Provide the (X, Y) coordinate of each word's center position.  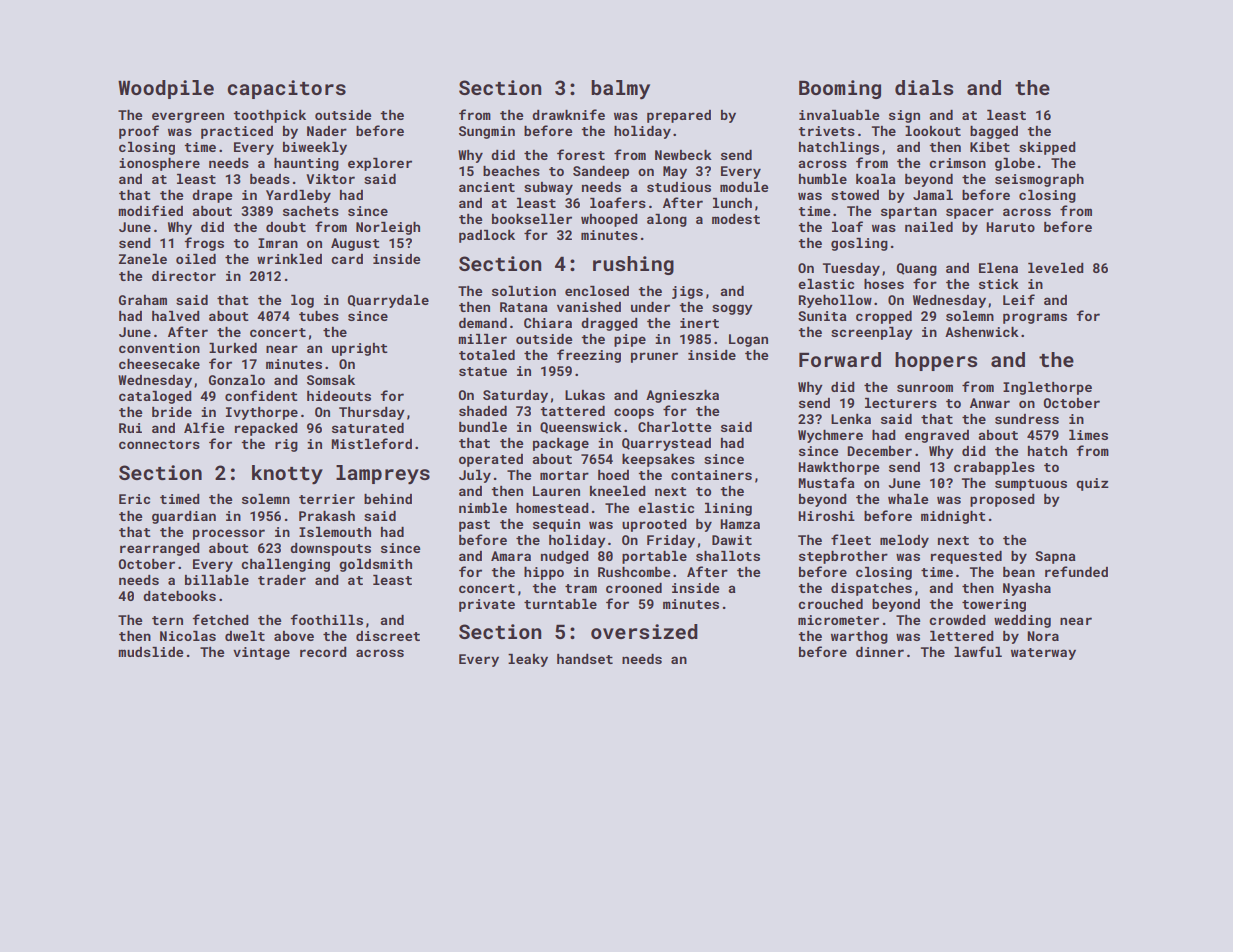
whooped (609, 220)
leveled (1056, 268)
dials (924, 87)
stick (999, 284)
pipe (630, 340)
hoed (613, 475)
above (294, 636)
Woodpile (166, 89)
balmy (620, 90)
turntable (560, 604)
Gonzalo (237, 380)
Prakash (327, 516)
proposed (1002, 500)
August (355, 244)
